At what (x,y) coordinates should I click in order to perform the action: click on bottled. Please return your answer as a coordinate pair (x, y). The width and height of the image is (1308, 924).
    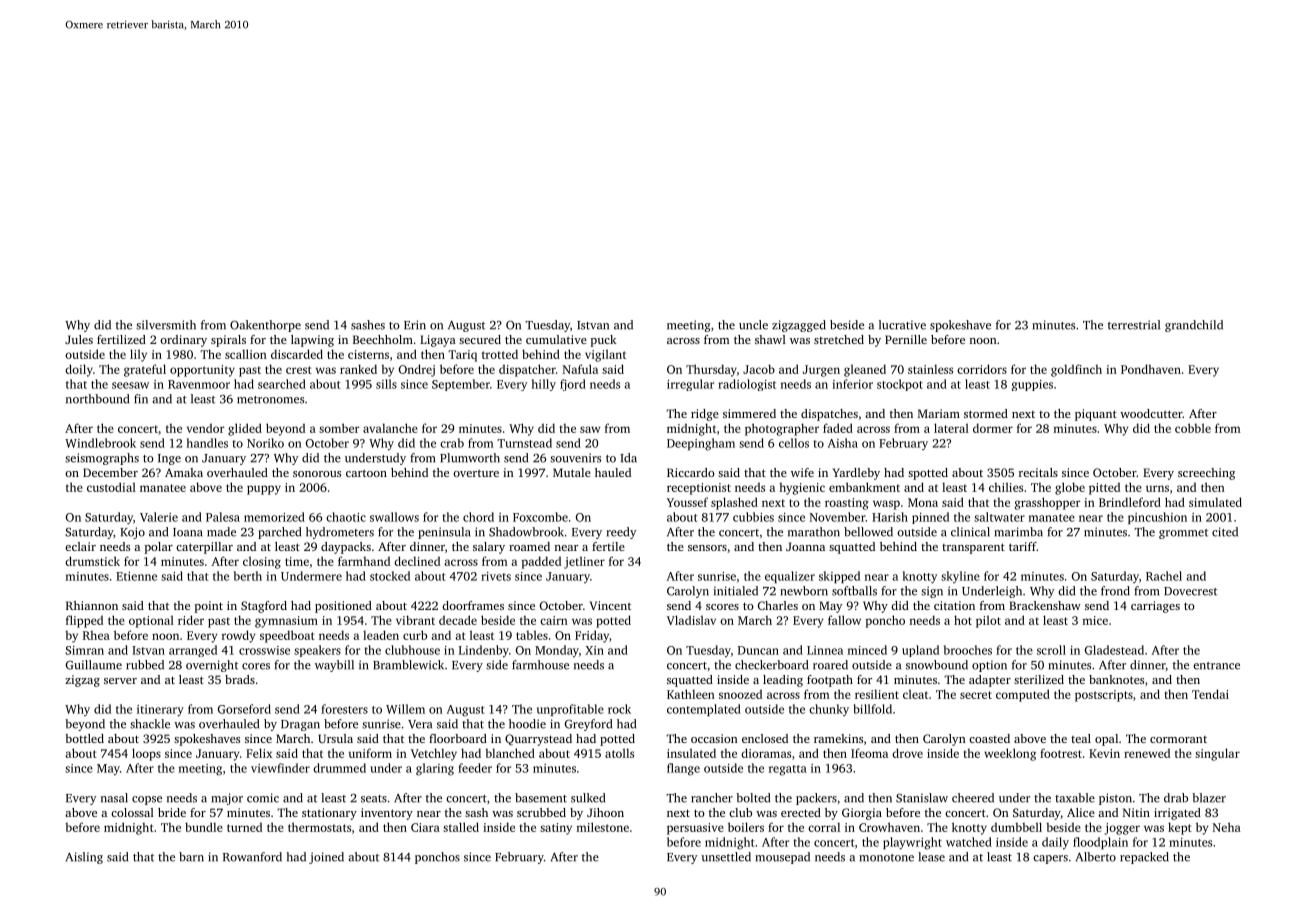
    Looking at the image, I should click on (84, 738).
